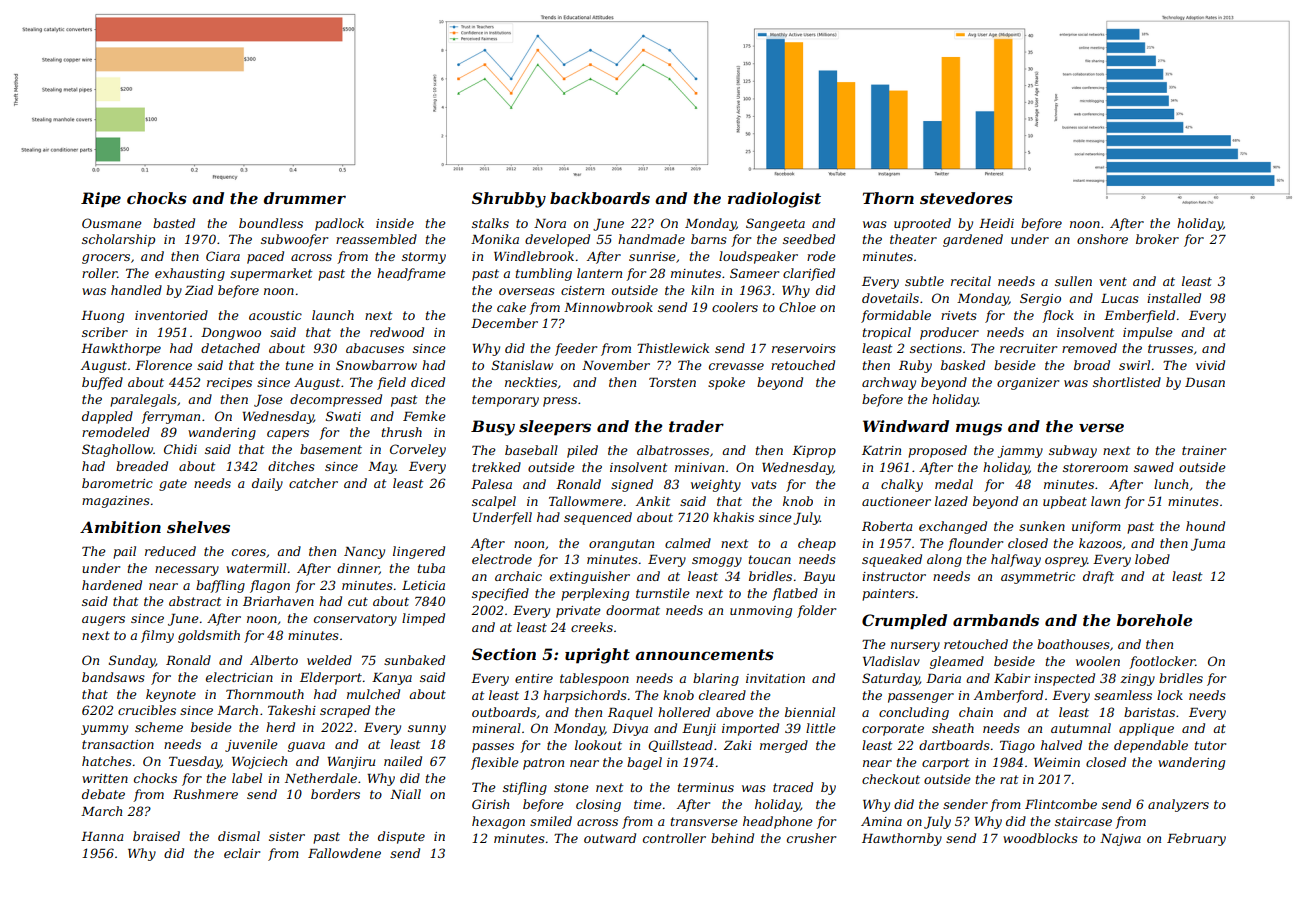 The width and height of the screenshot is (1308, 924). Describe the element at coordinates (163, 365) in the screenshot. I see `Florence` at that location.
